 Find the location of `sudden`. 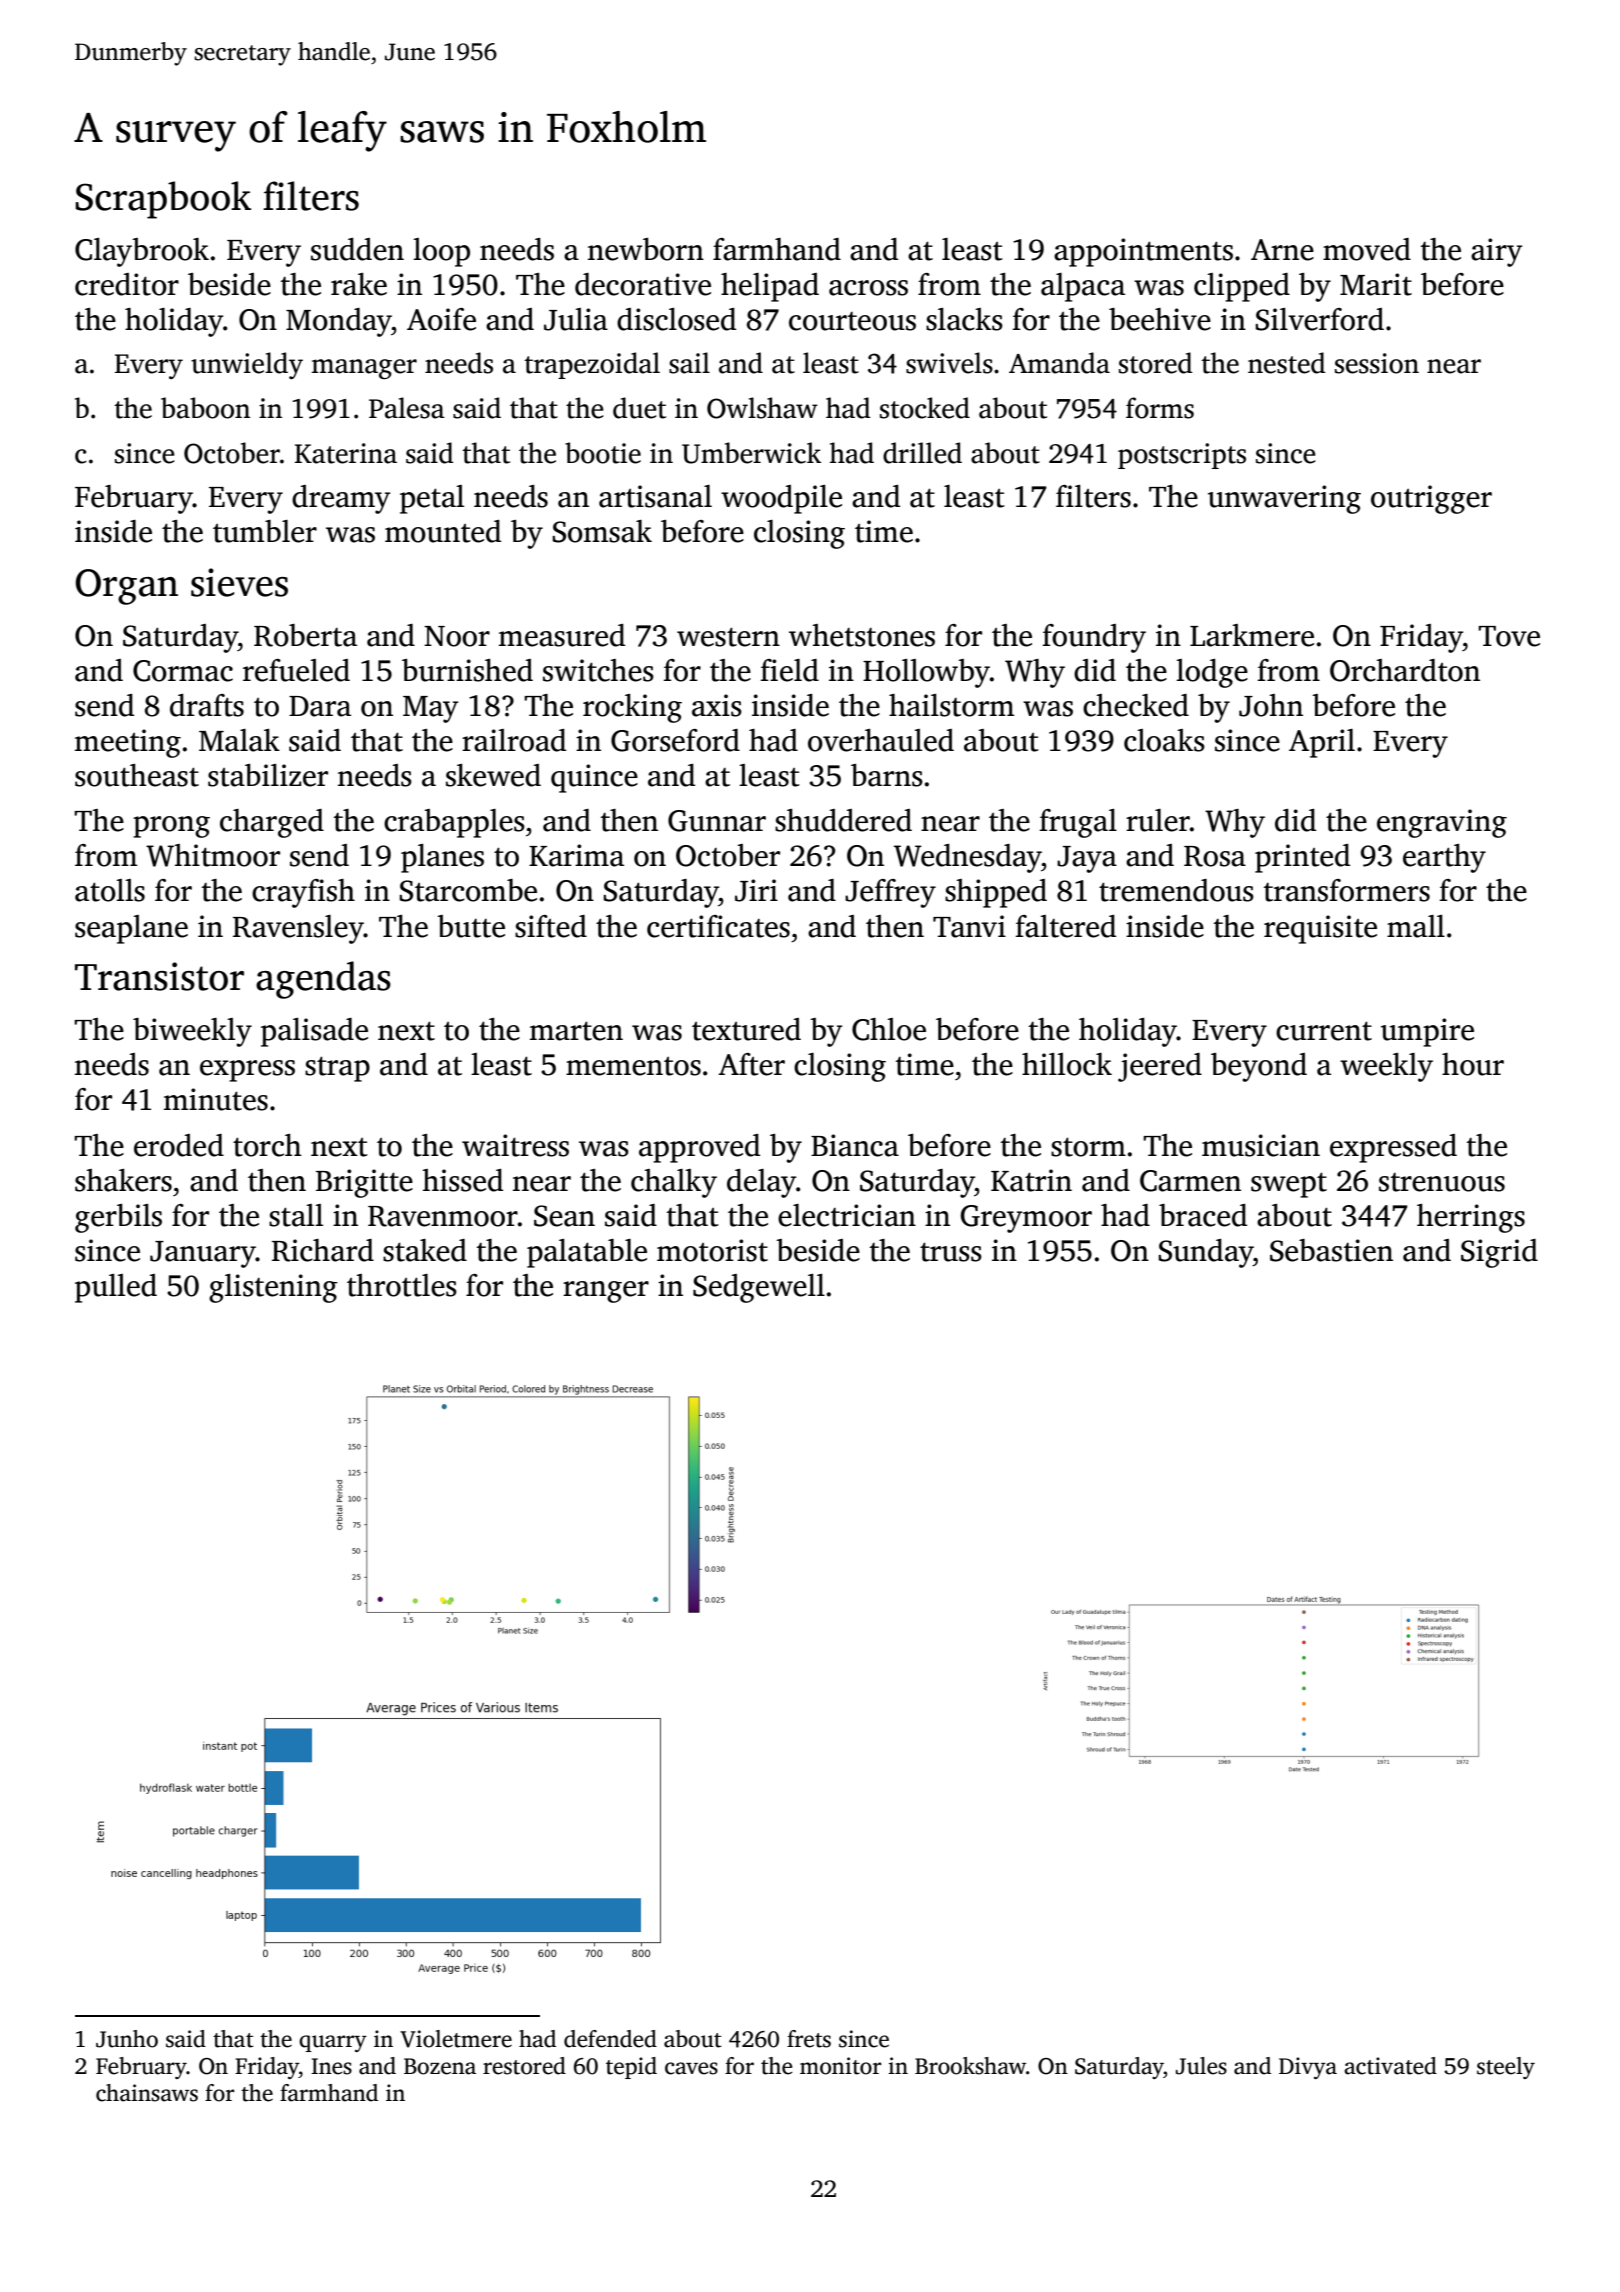

sudden is located at coordinates (357, 249).
